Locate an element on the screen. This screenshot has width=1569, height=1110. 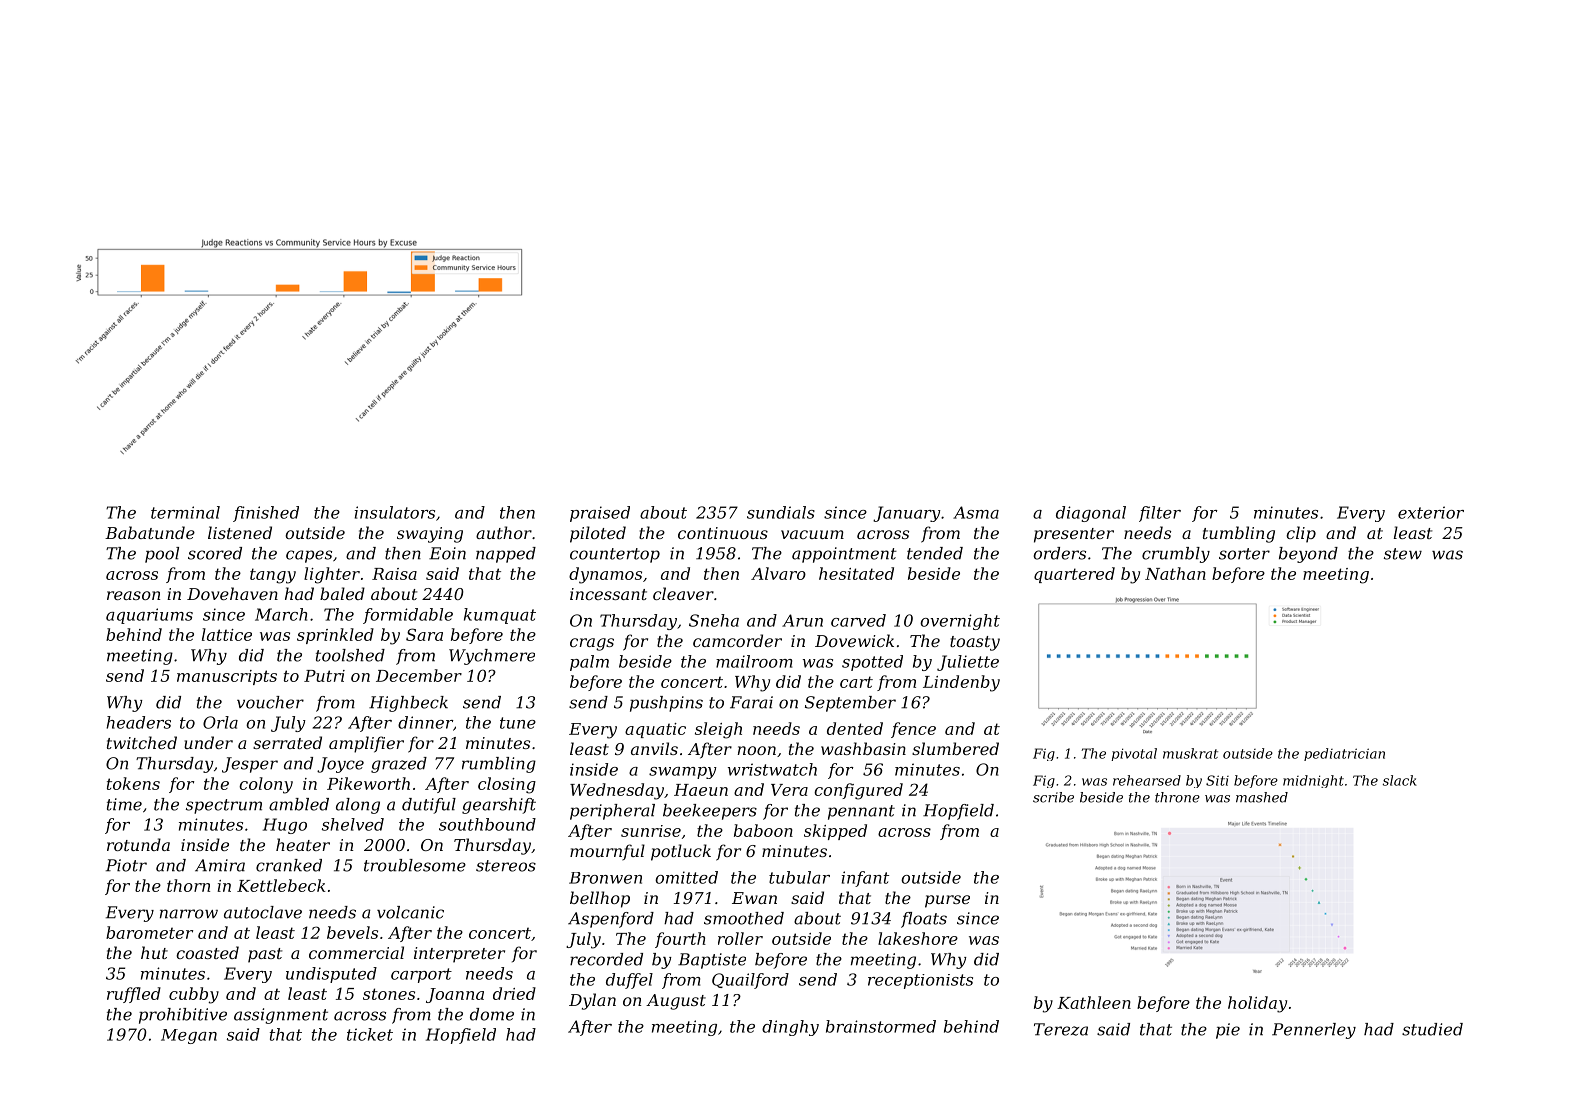
dinghy is located at coordinates (790, 1028).
